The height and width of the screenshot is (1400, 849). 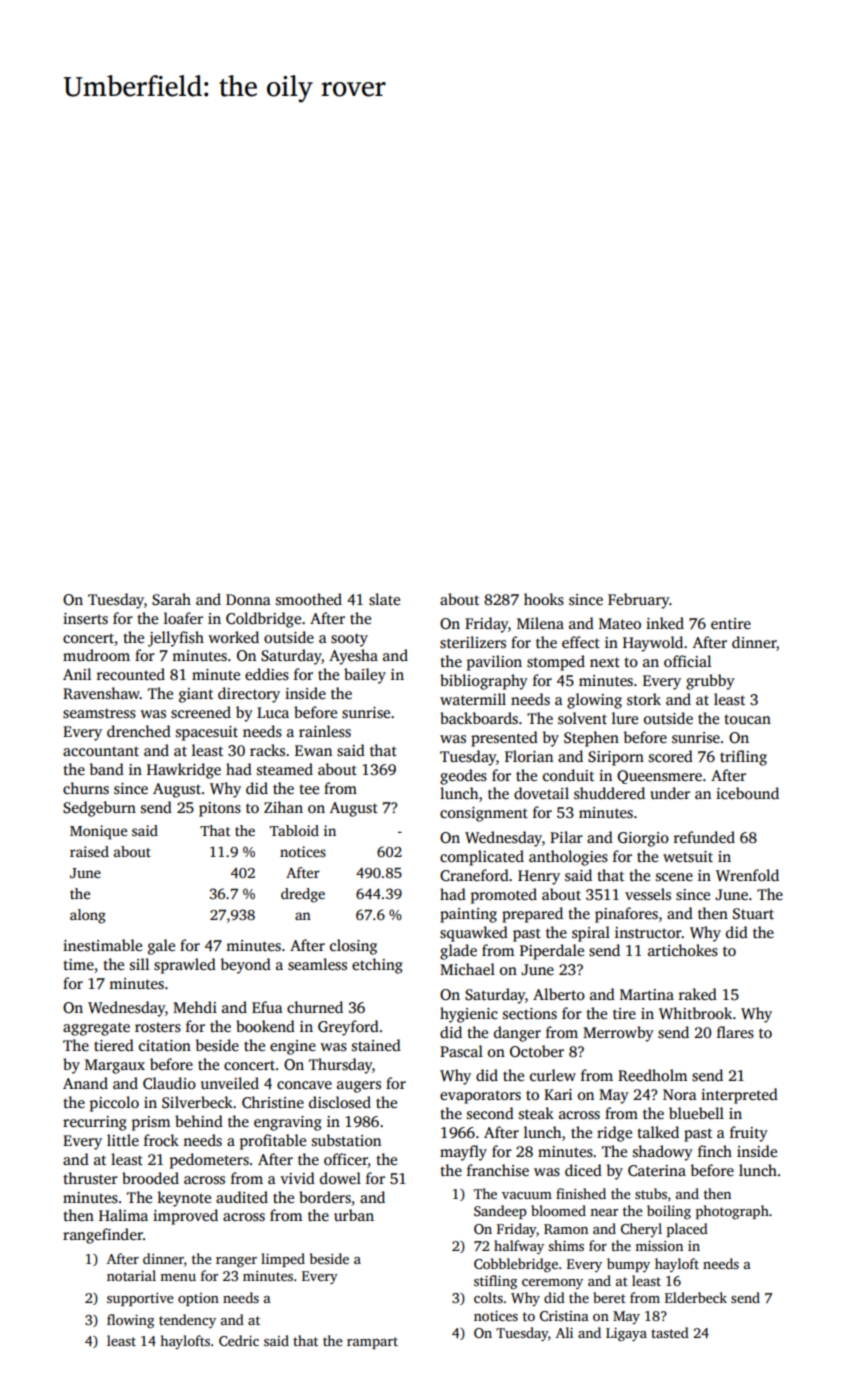 I want to click on February, so click(x=639, y=601).
